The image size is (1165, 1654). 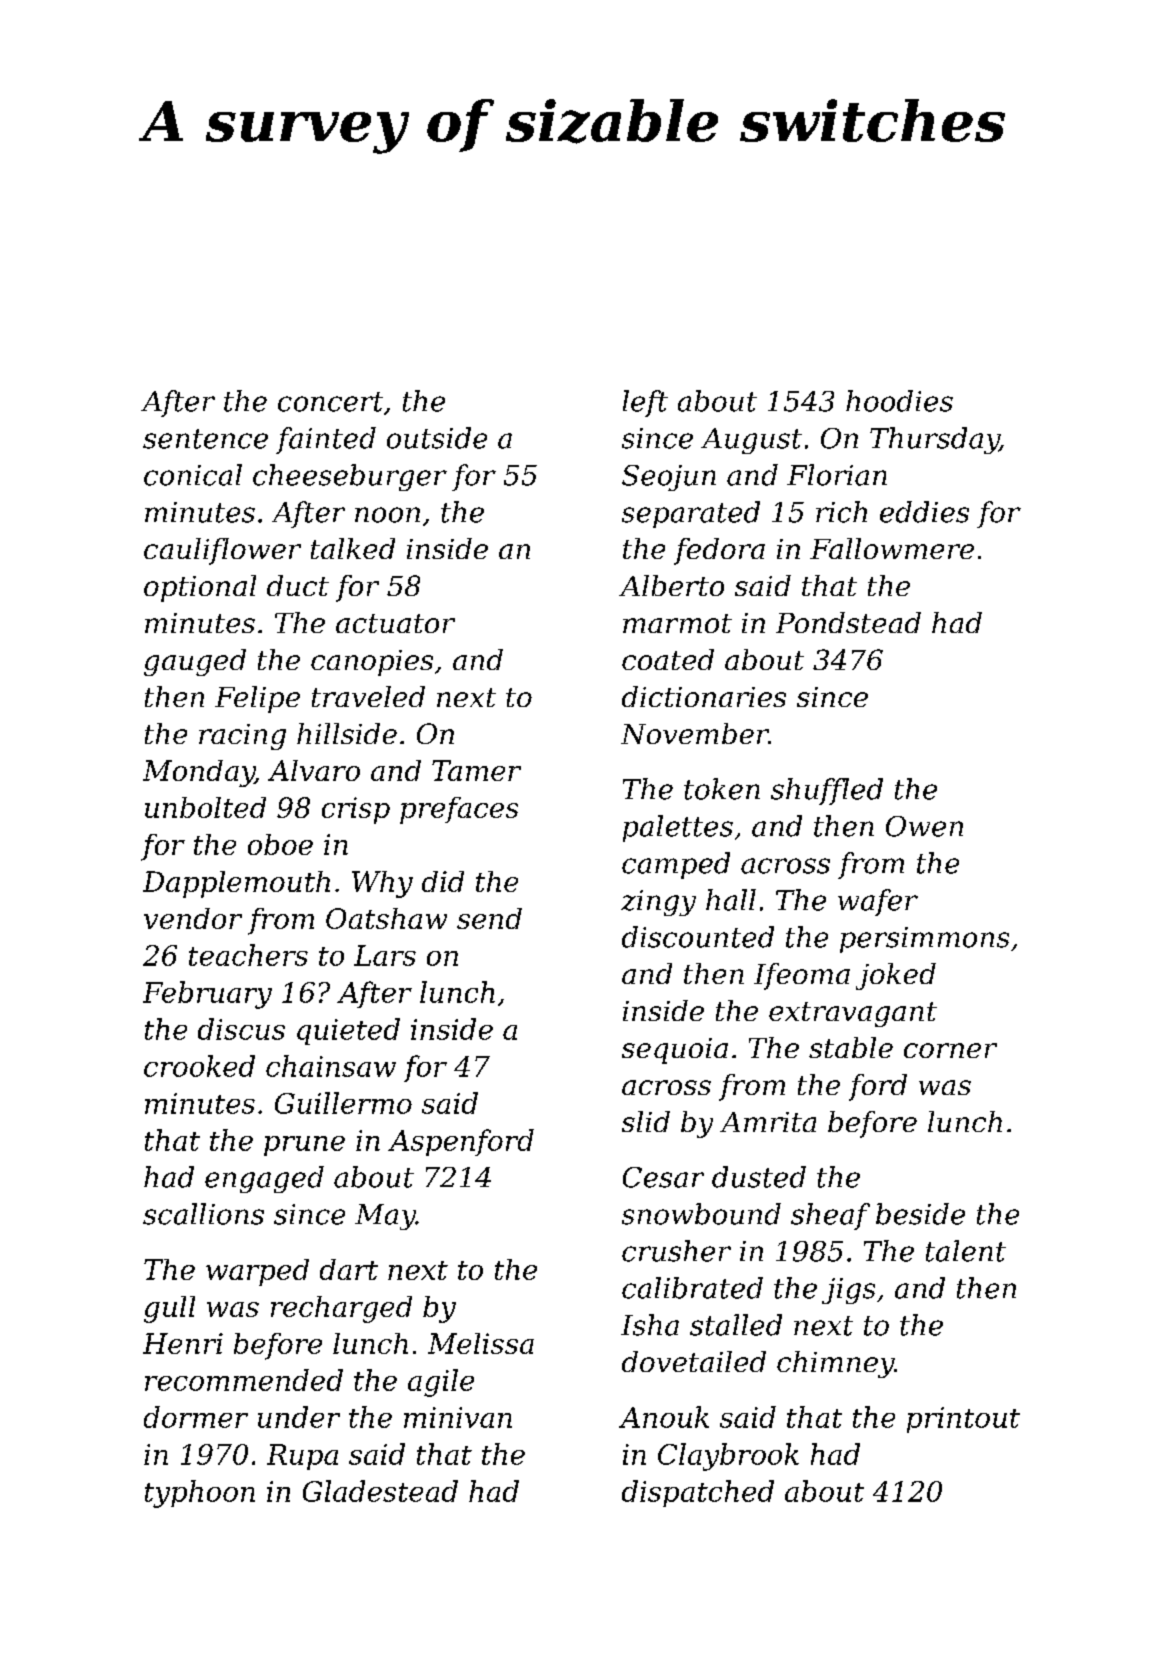 I want to click on typhoon, so click(x=200, y=1494).
